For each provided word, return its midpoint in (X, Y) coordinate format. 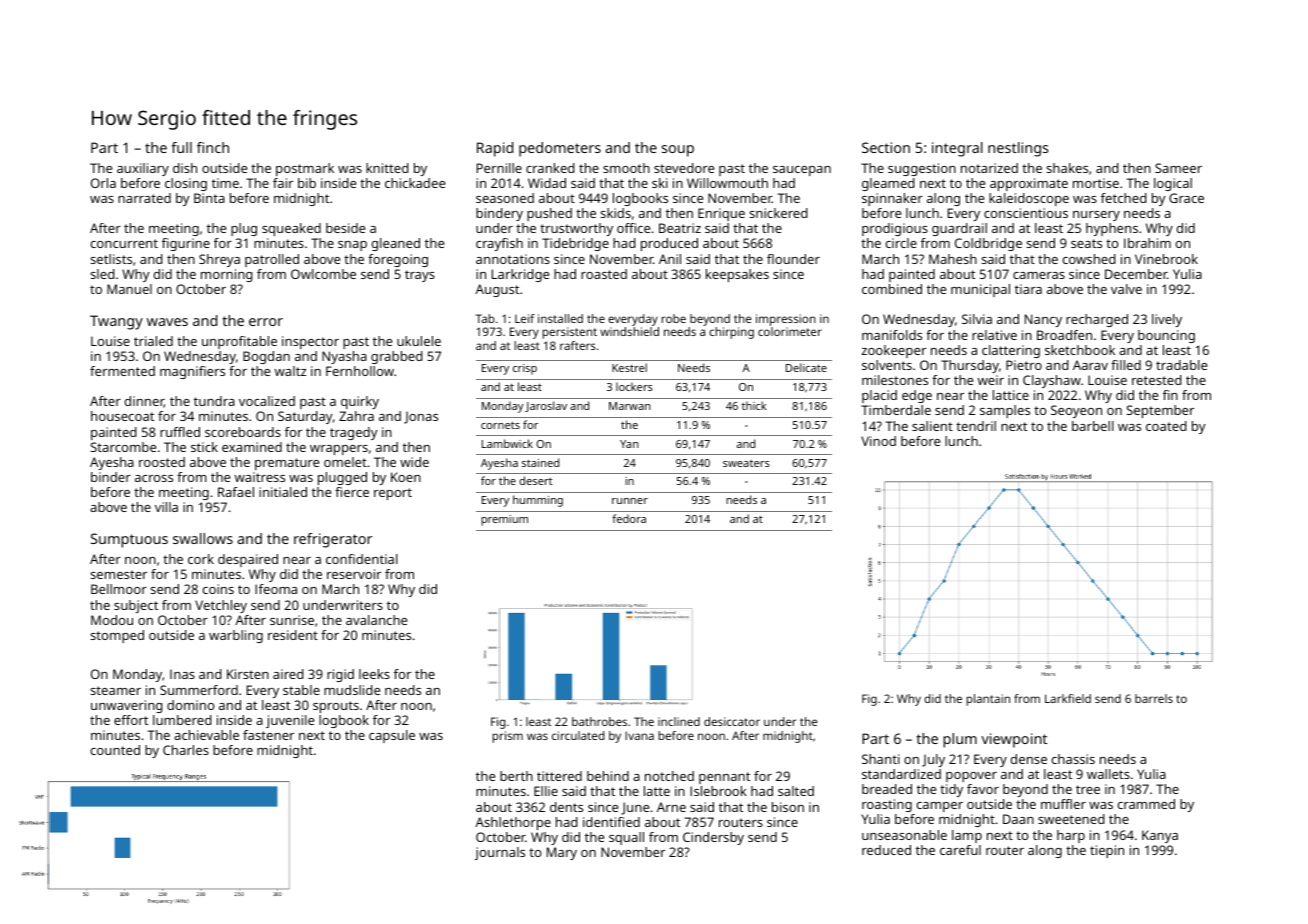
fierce (352, 492)
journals (500, 853)
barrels (1154, 698)
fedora (629, 518)
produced (669, 244)
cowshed (1089, 259)
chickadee (415, 183)
